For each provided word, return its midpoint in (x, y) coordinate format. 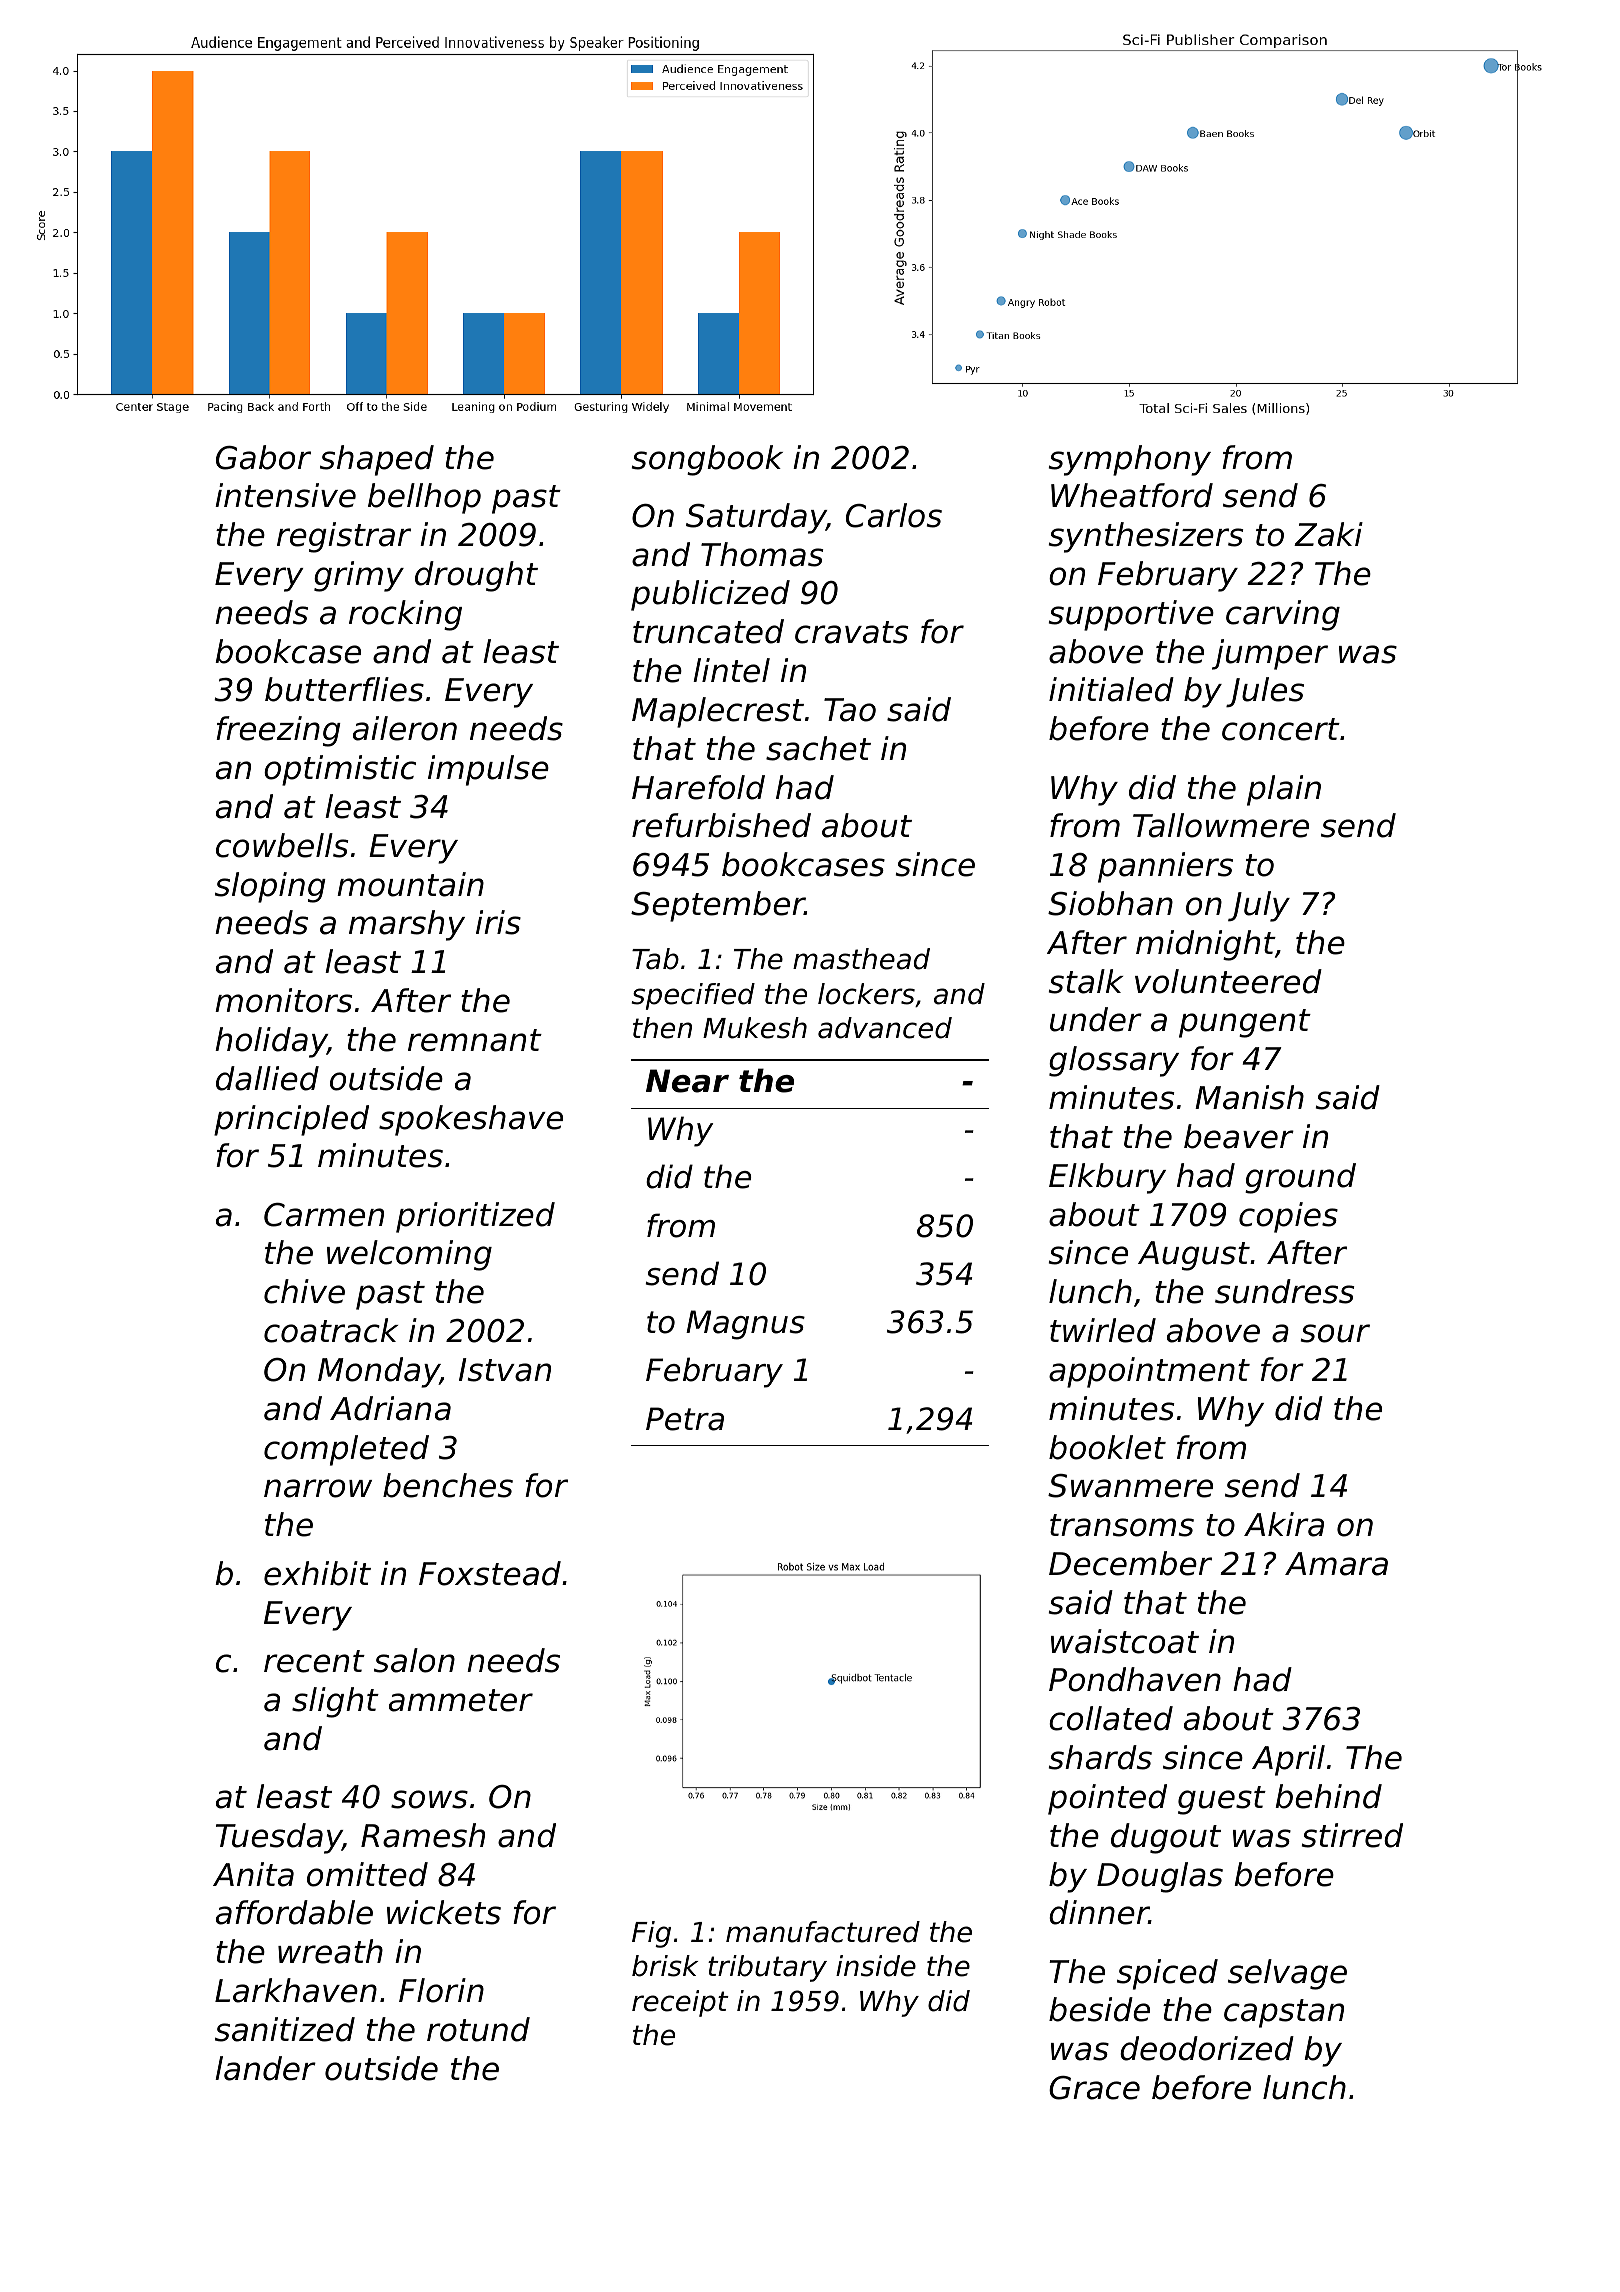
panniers (1165, 867)
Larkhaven (296, 1990)
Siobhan (1110, 903)
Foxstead (490, 1573)
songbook (707, 460)
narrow (318, 1488)
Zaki (1328, 534)
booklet (1107, 1447)
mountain (410, 884)
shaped (377, 460)
